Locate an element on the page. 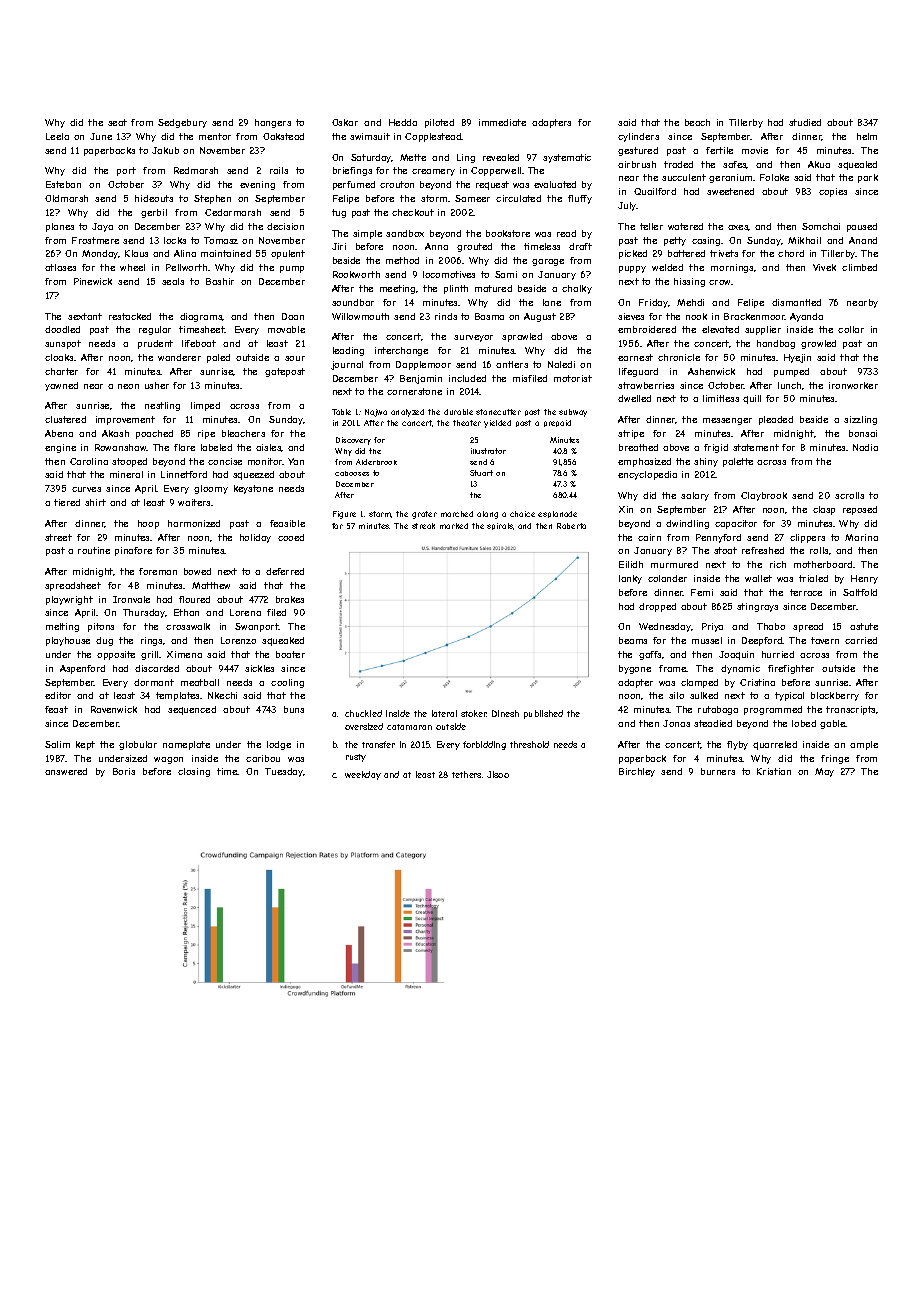 Image resolution: width=924 pixels, height=1308 pixels. weekday is located at coordinates (363, 775).
